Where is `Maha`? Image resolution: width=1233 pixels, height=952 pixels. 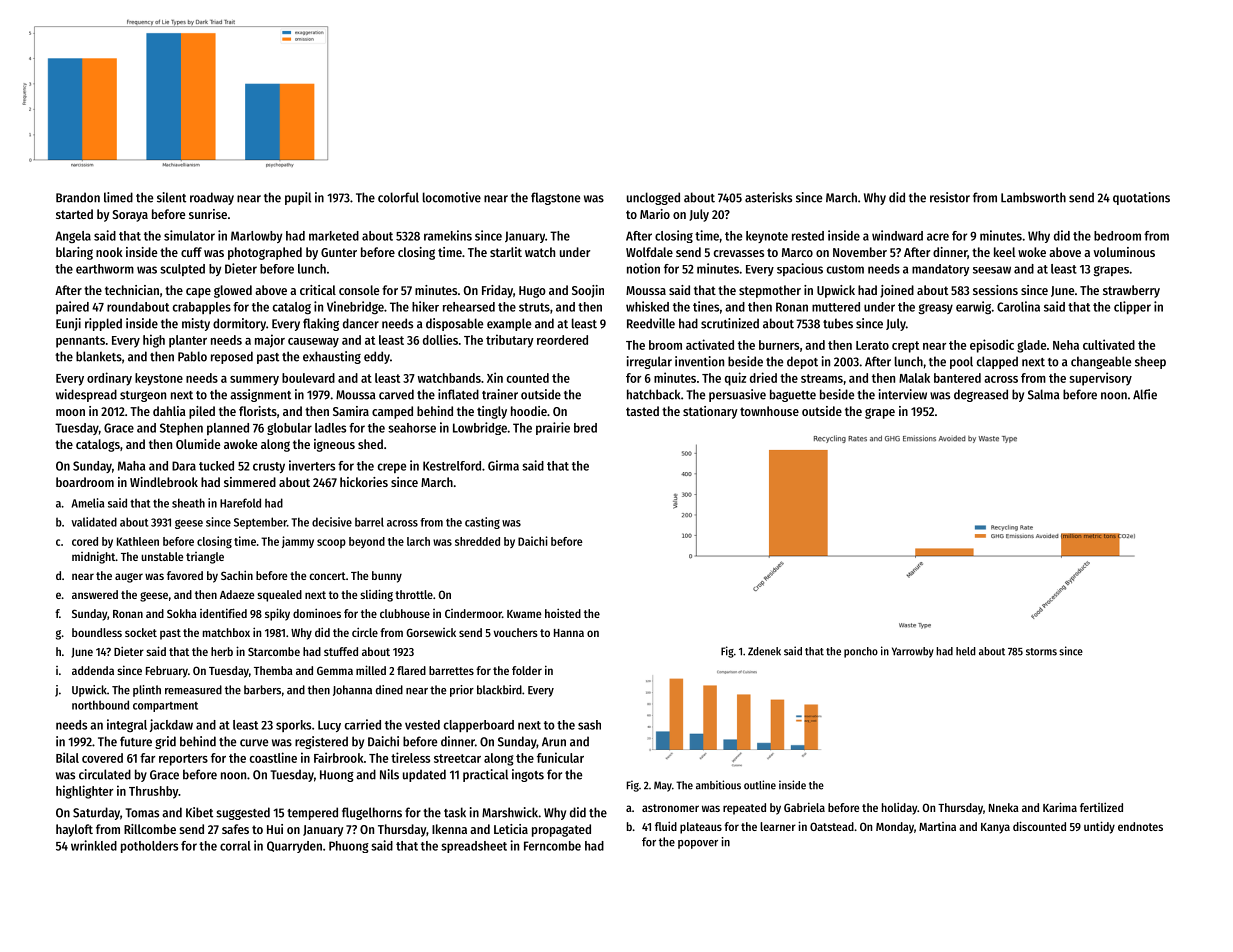
Maha is located at coordinates (131, 466).
